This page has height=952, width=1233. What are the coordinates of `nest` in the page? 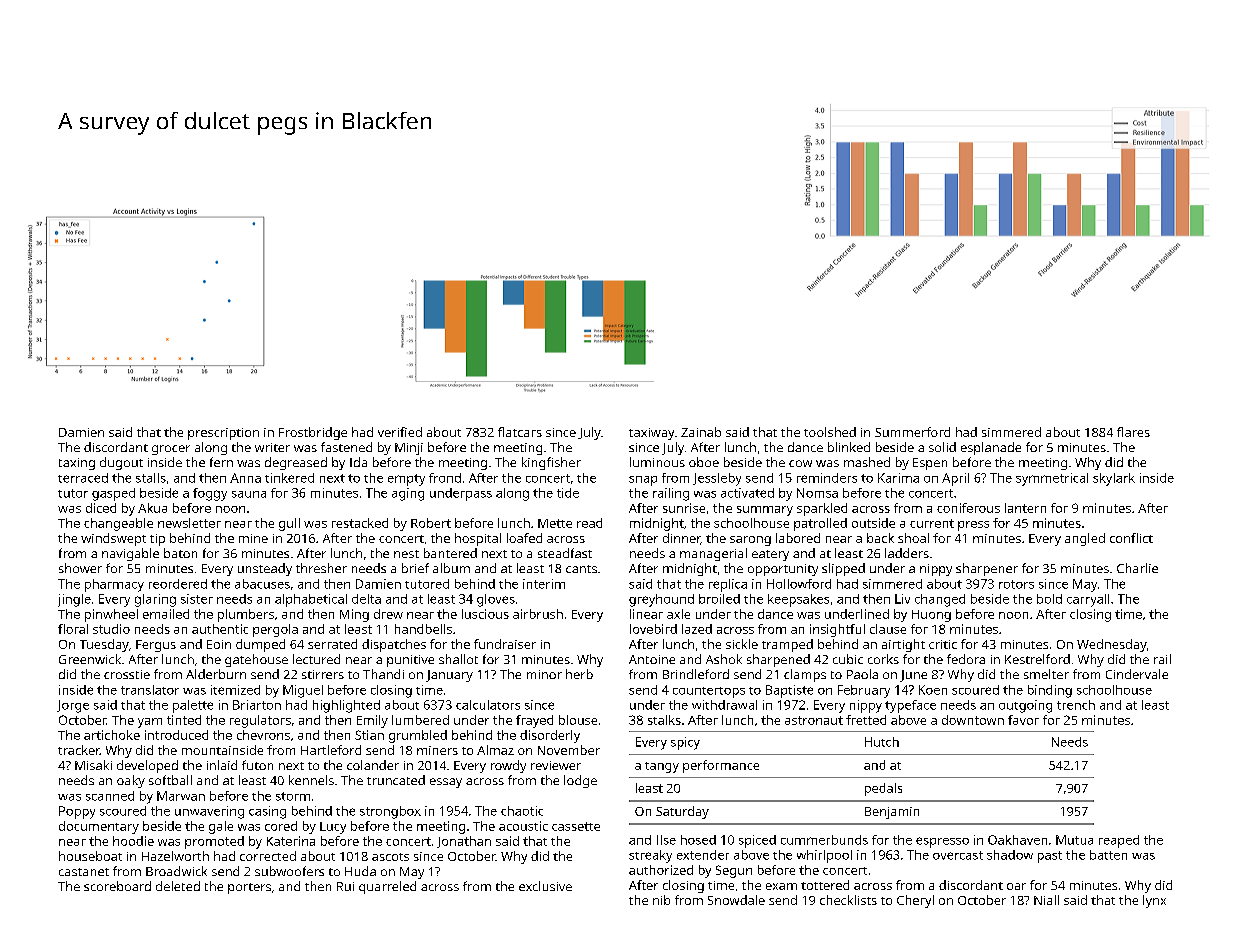 It's located at (406, 554).
